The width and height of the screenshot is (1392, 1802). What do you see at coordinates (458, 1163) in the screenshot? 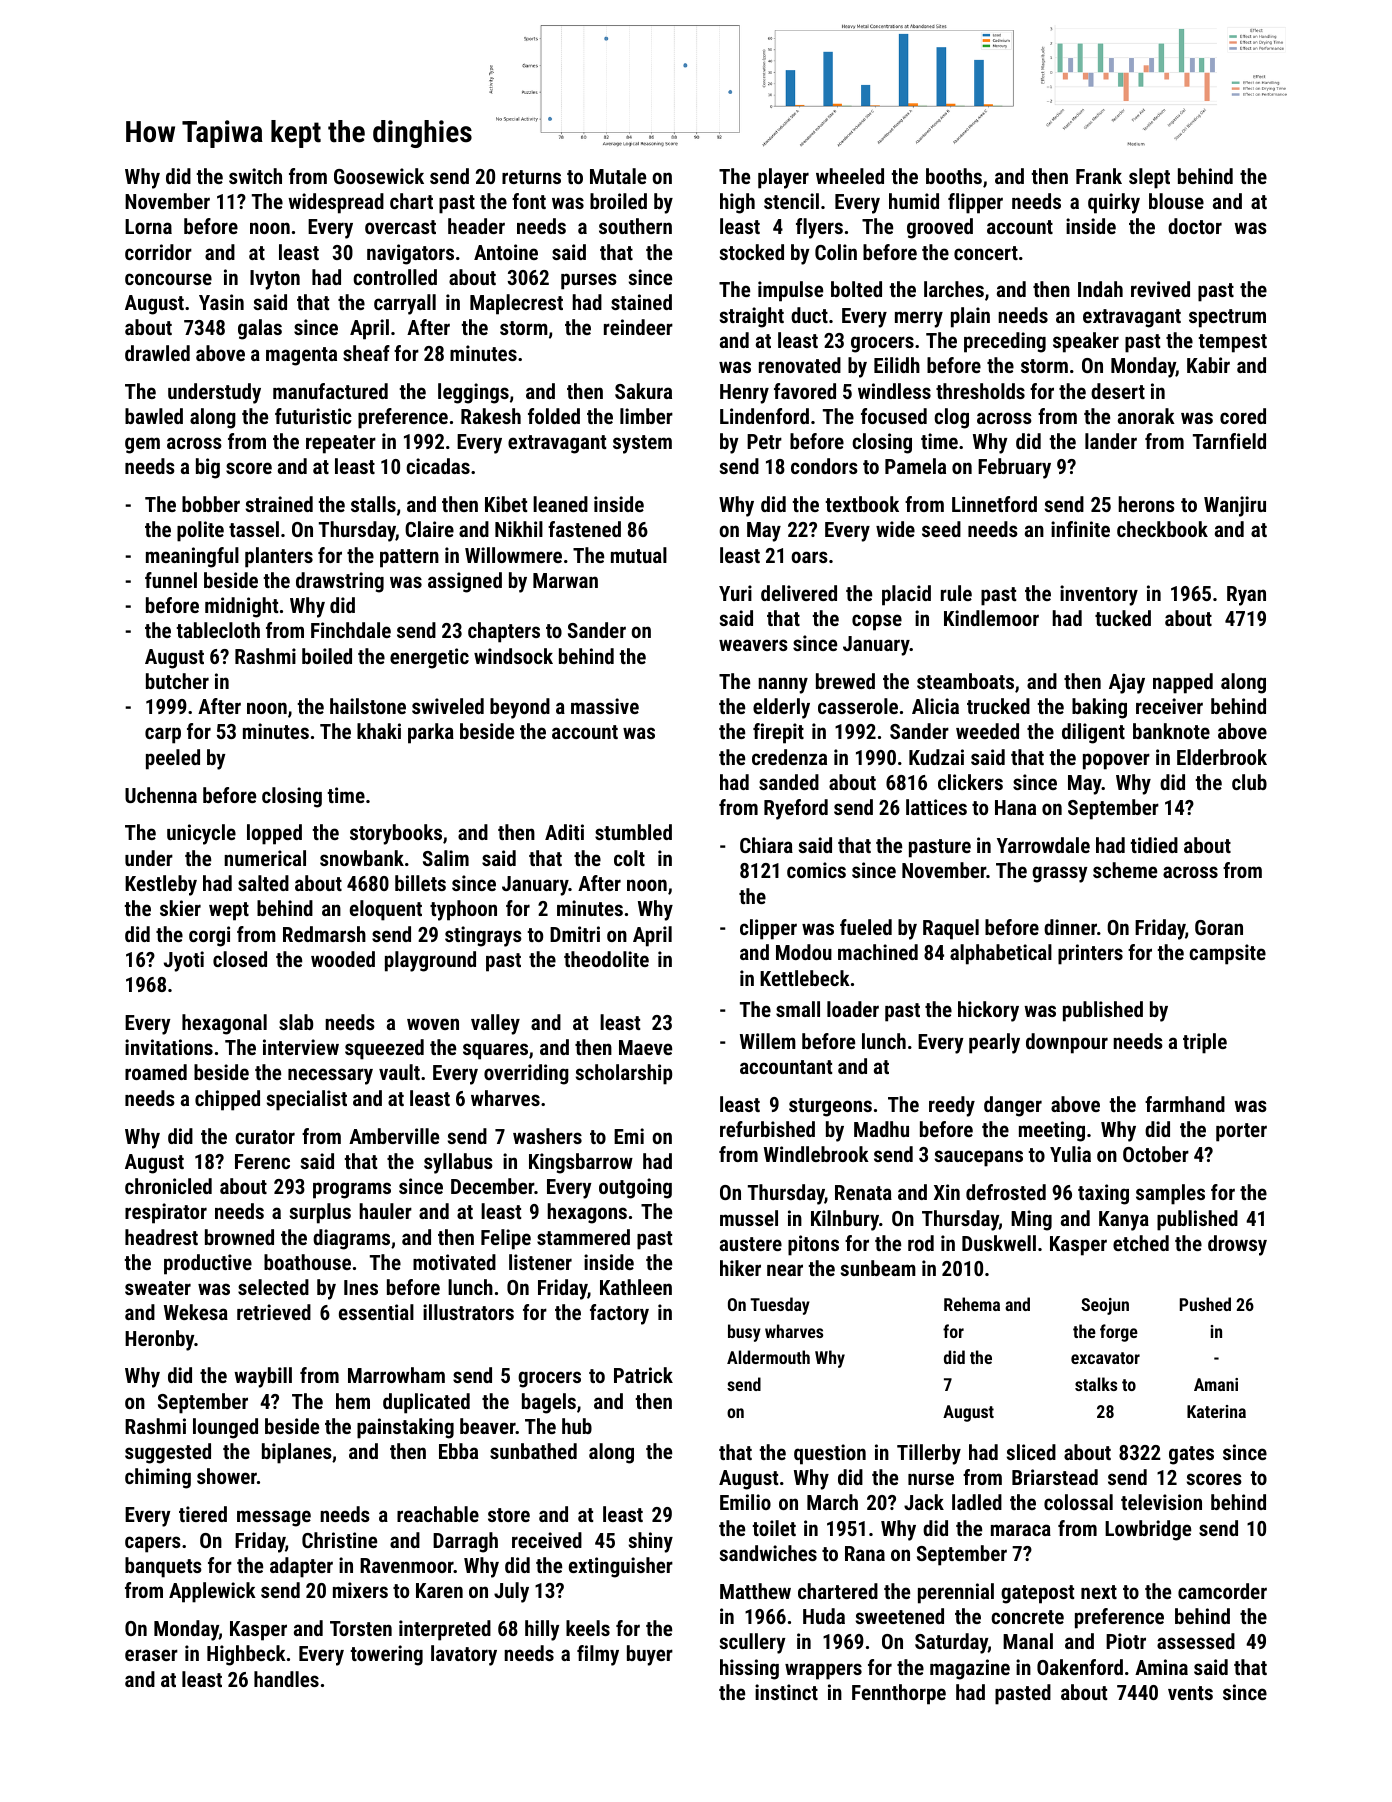
I see `syllabus` at bounding box center [458, 1163].
